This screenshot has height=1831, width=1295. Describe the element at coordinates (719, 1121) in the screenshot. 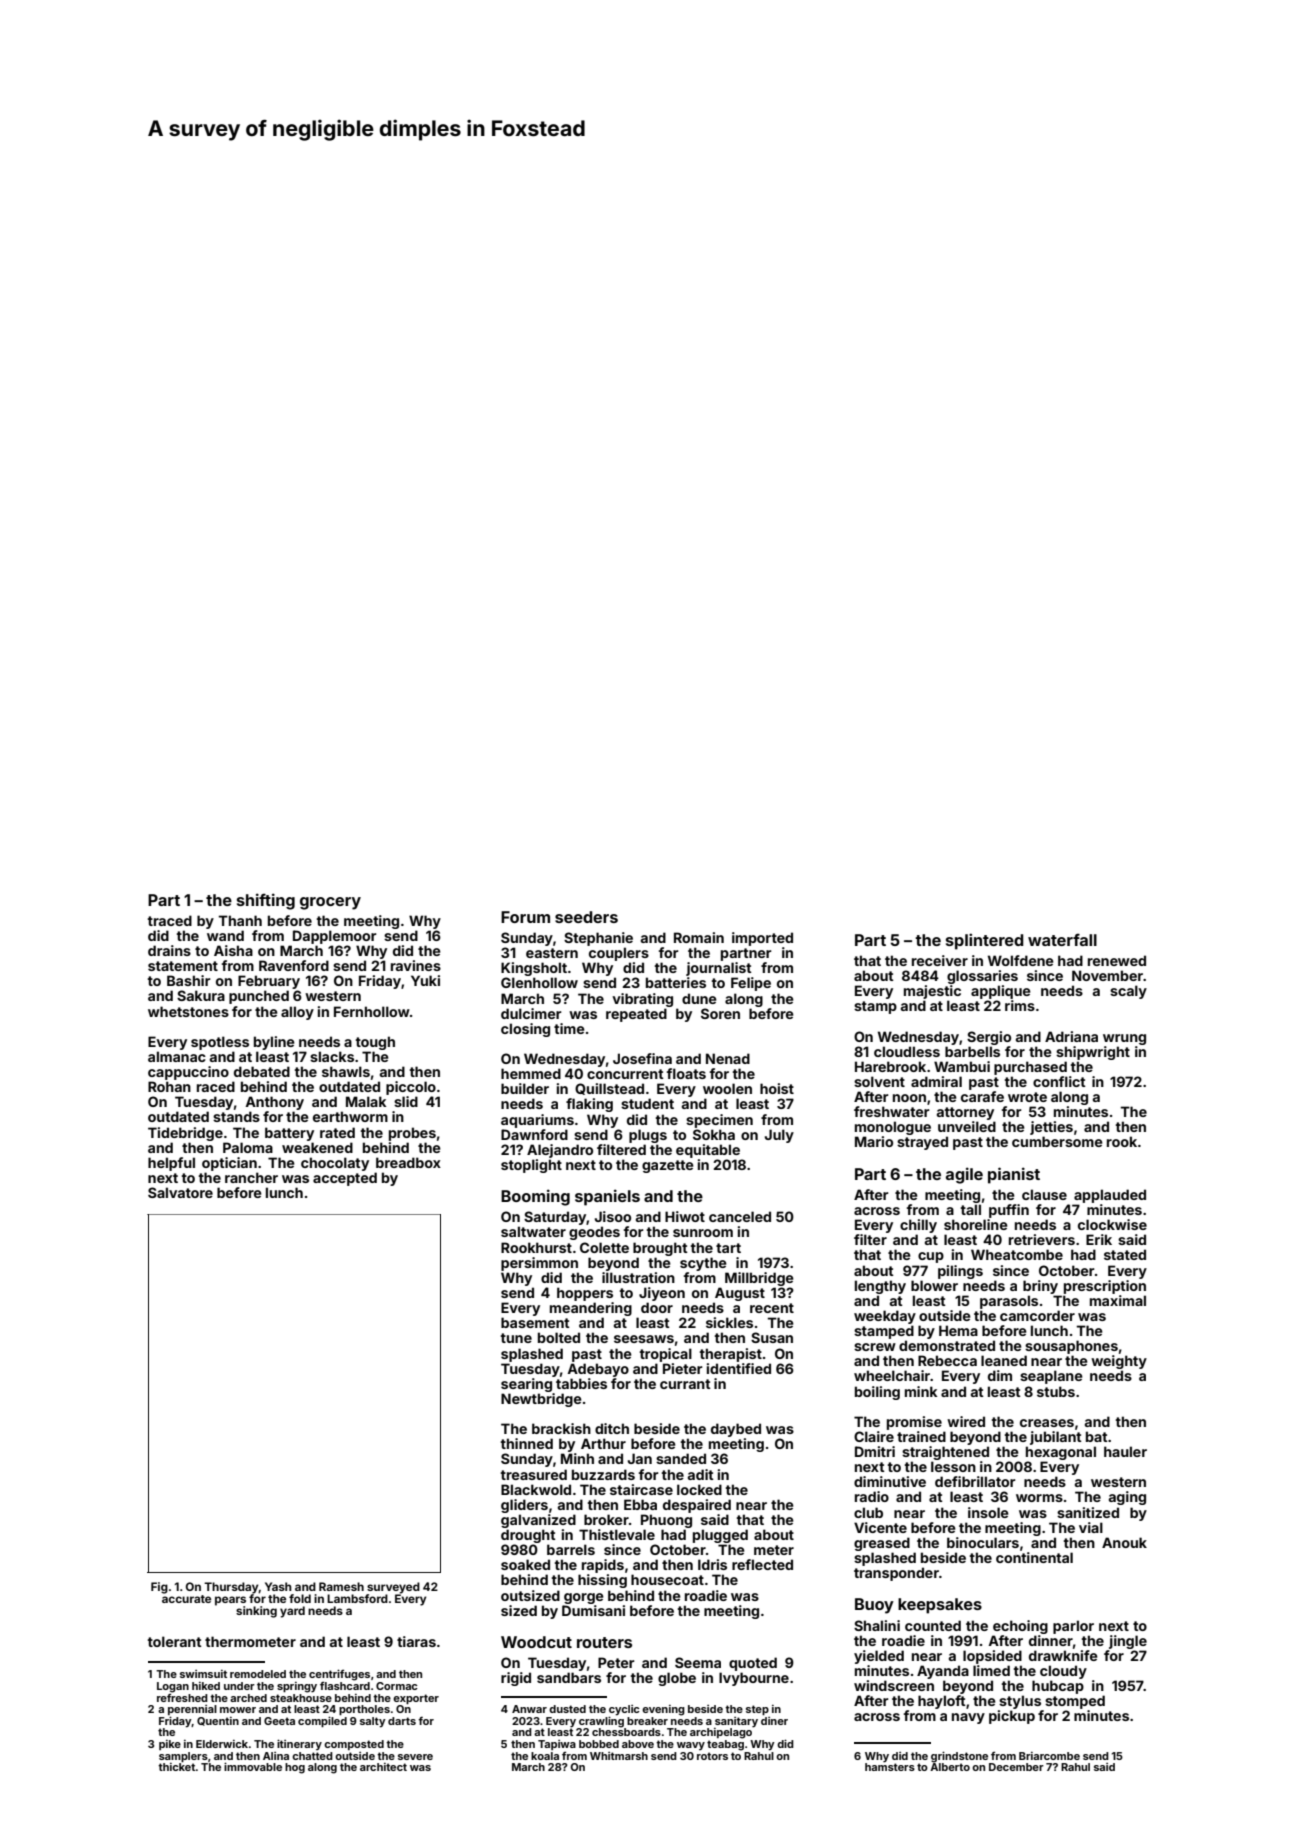

I see `specimen` at that location.
